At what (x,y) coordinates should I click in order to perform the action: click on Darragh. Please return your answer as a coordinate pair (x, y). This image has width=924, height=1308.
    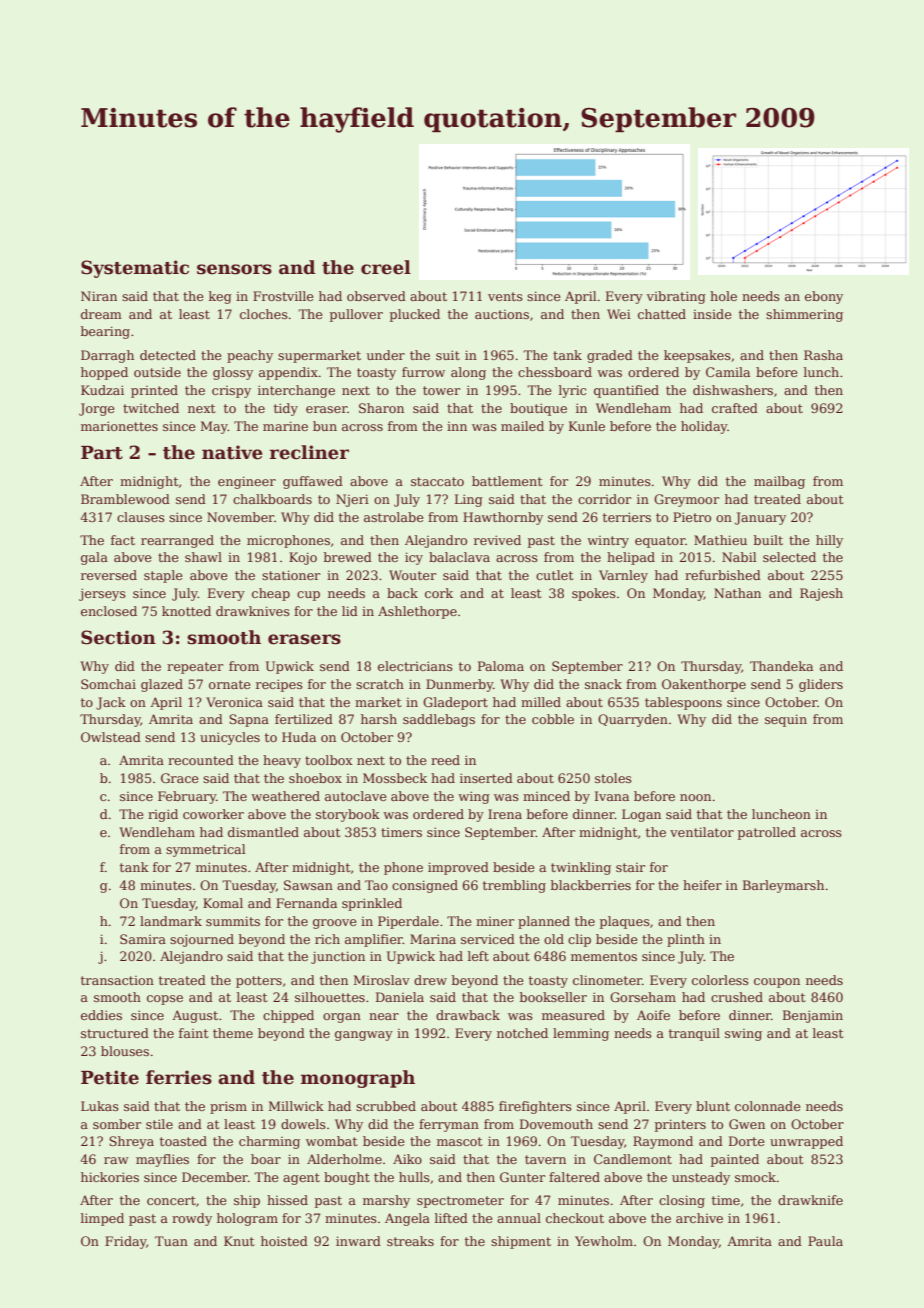
    Looking at the image, I should click on (107, 356).
